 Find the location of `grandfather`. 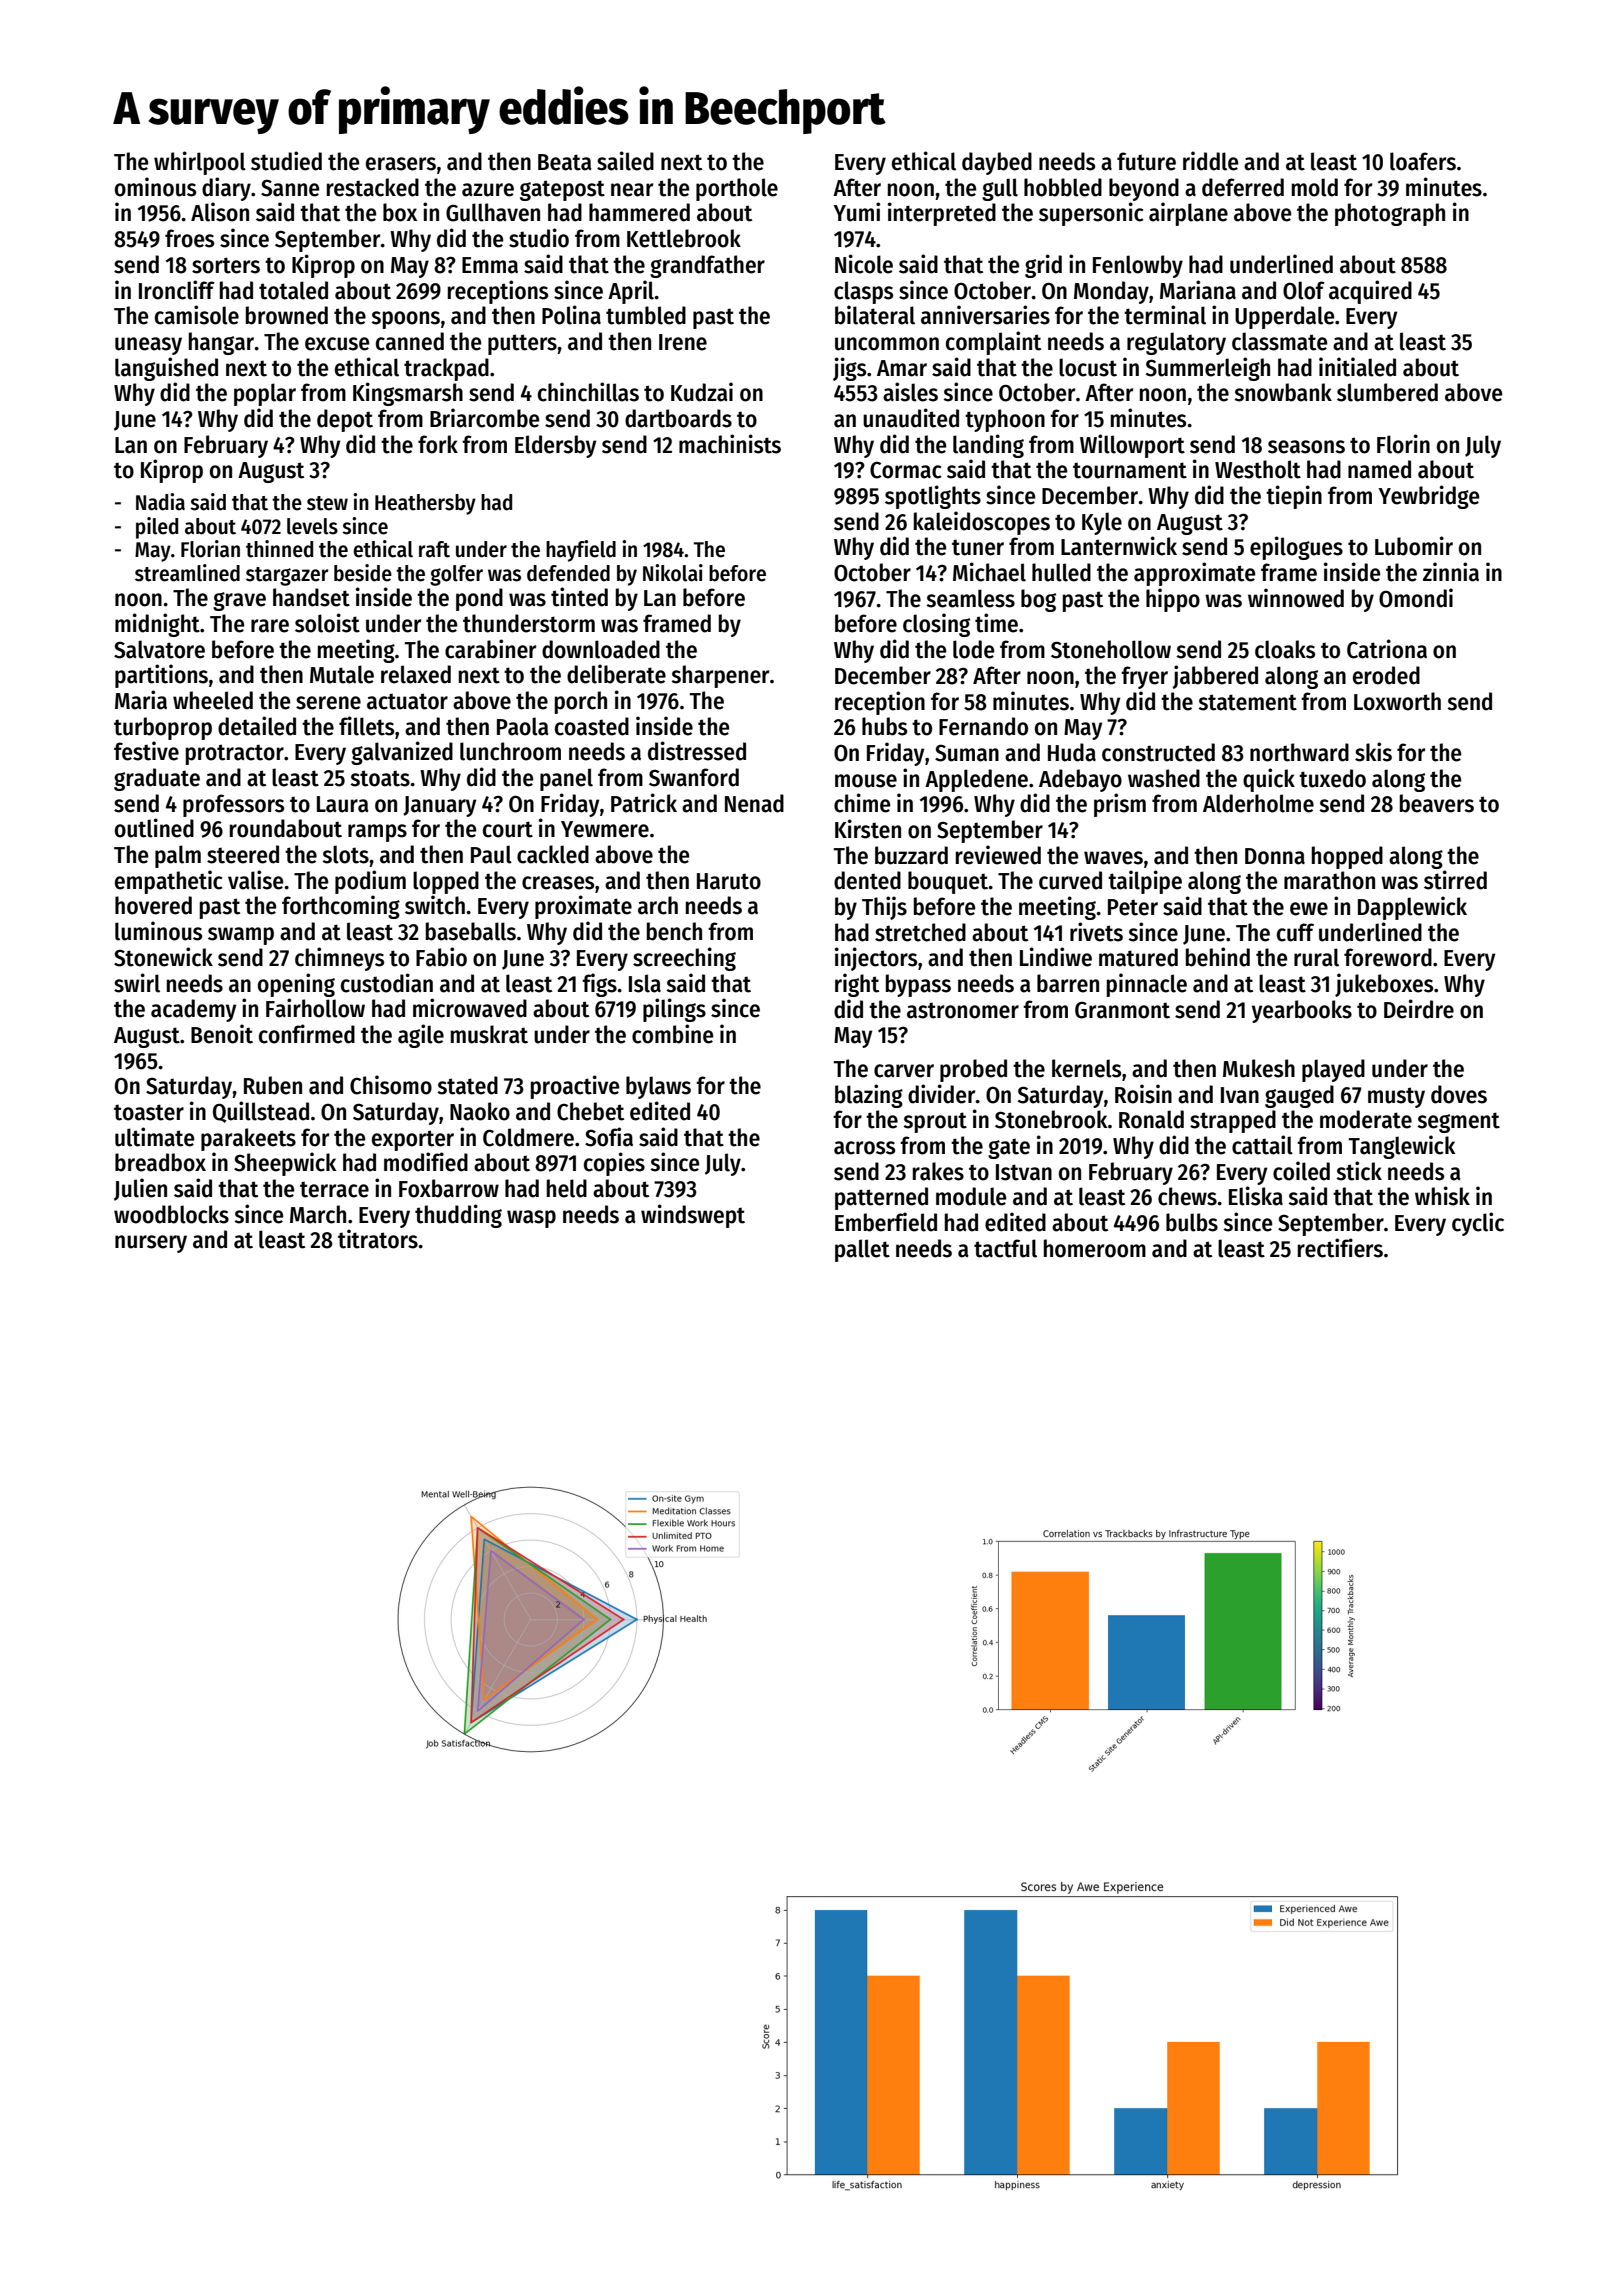

grandfather is located at coordinates (707, 266).
